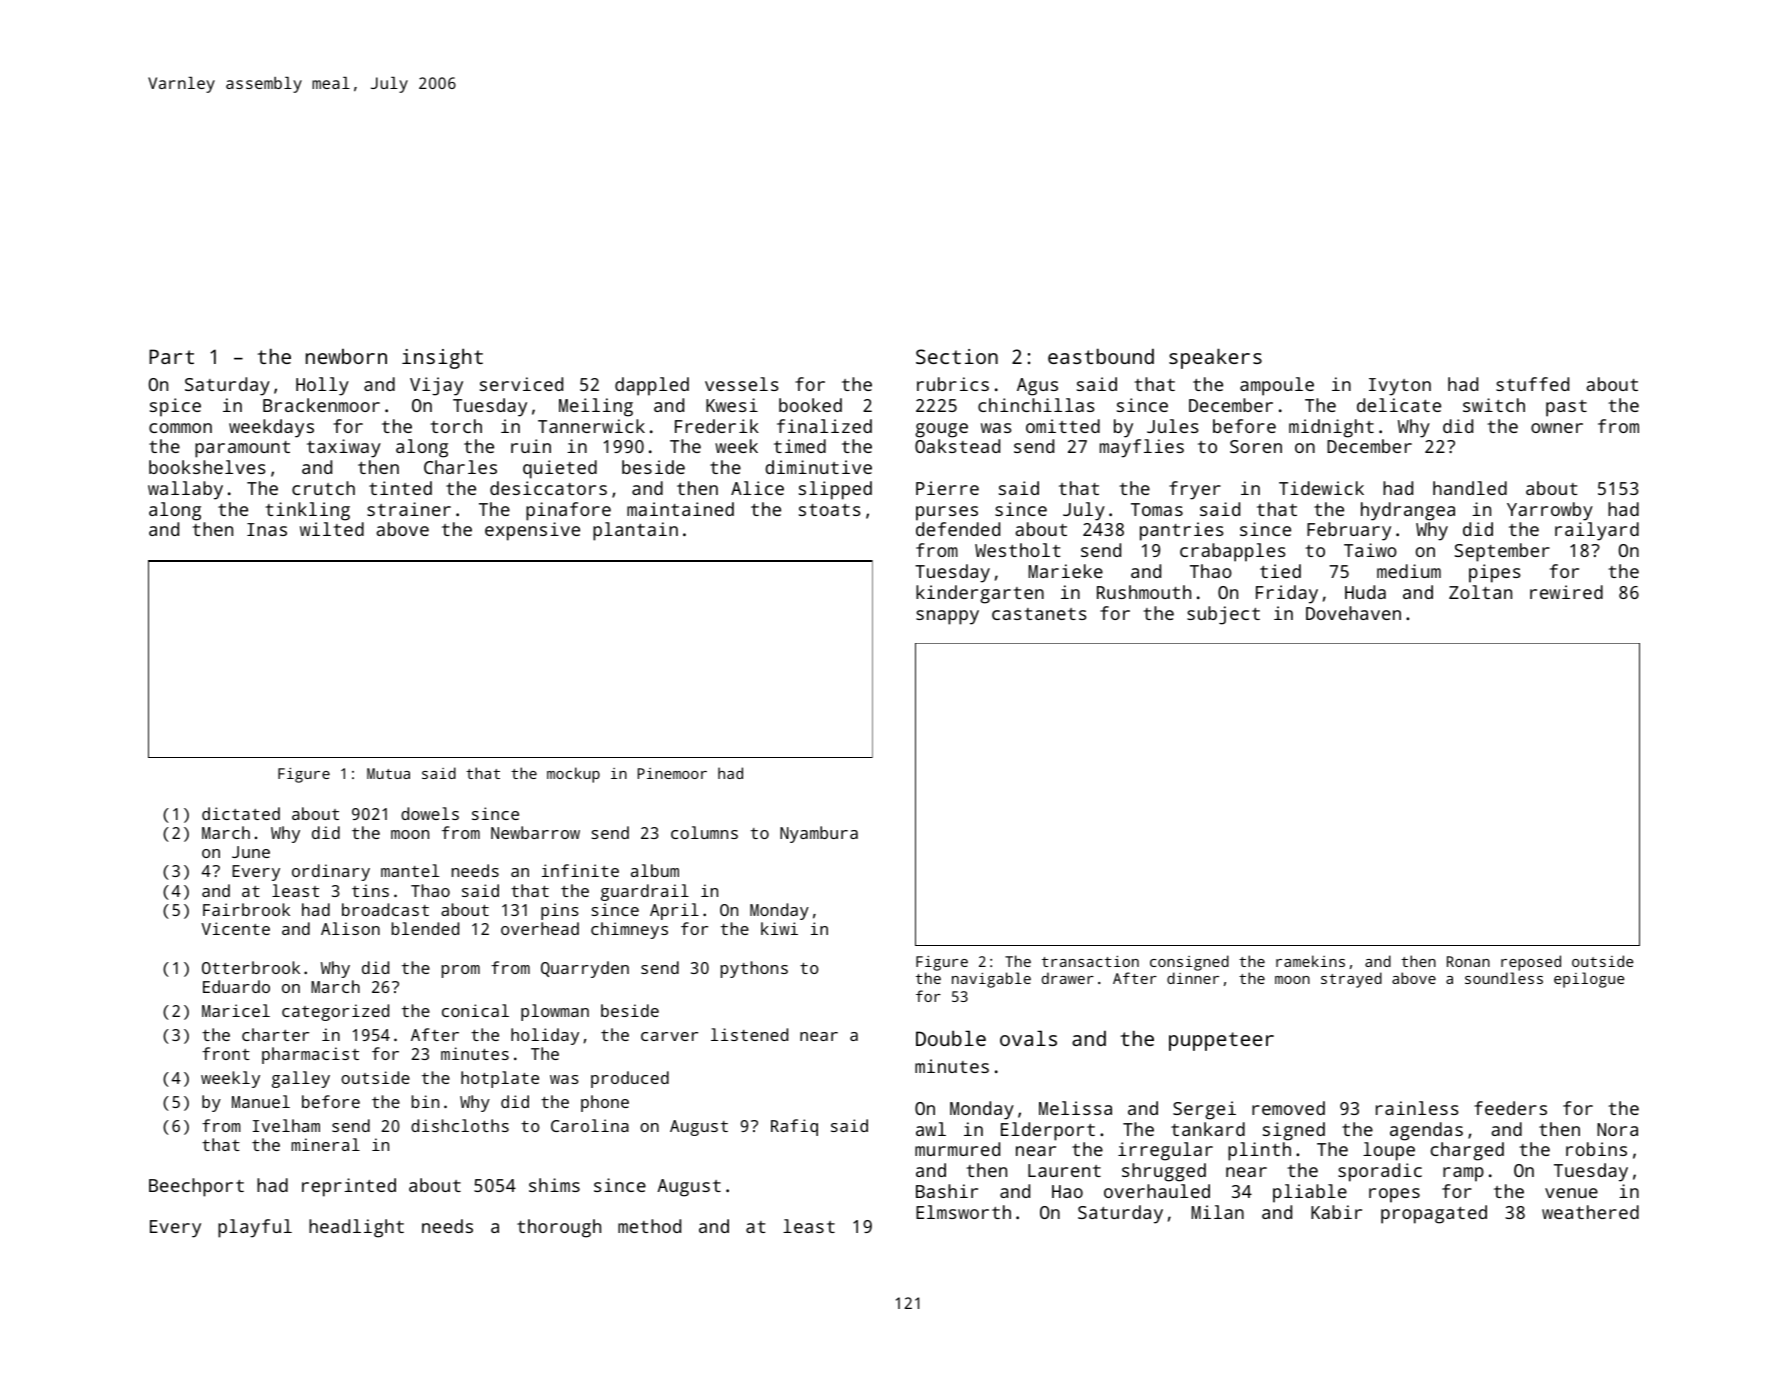 This screenshot has height=1382, width=1788. Describe the element at coordinates (1434, 1214) in the screenshot. I see `propagated` at that location.
